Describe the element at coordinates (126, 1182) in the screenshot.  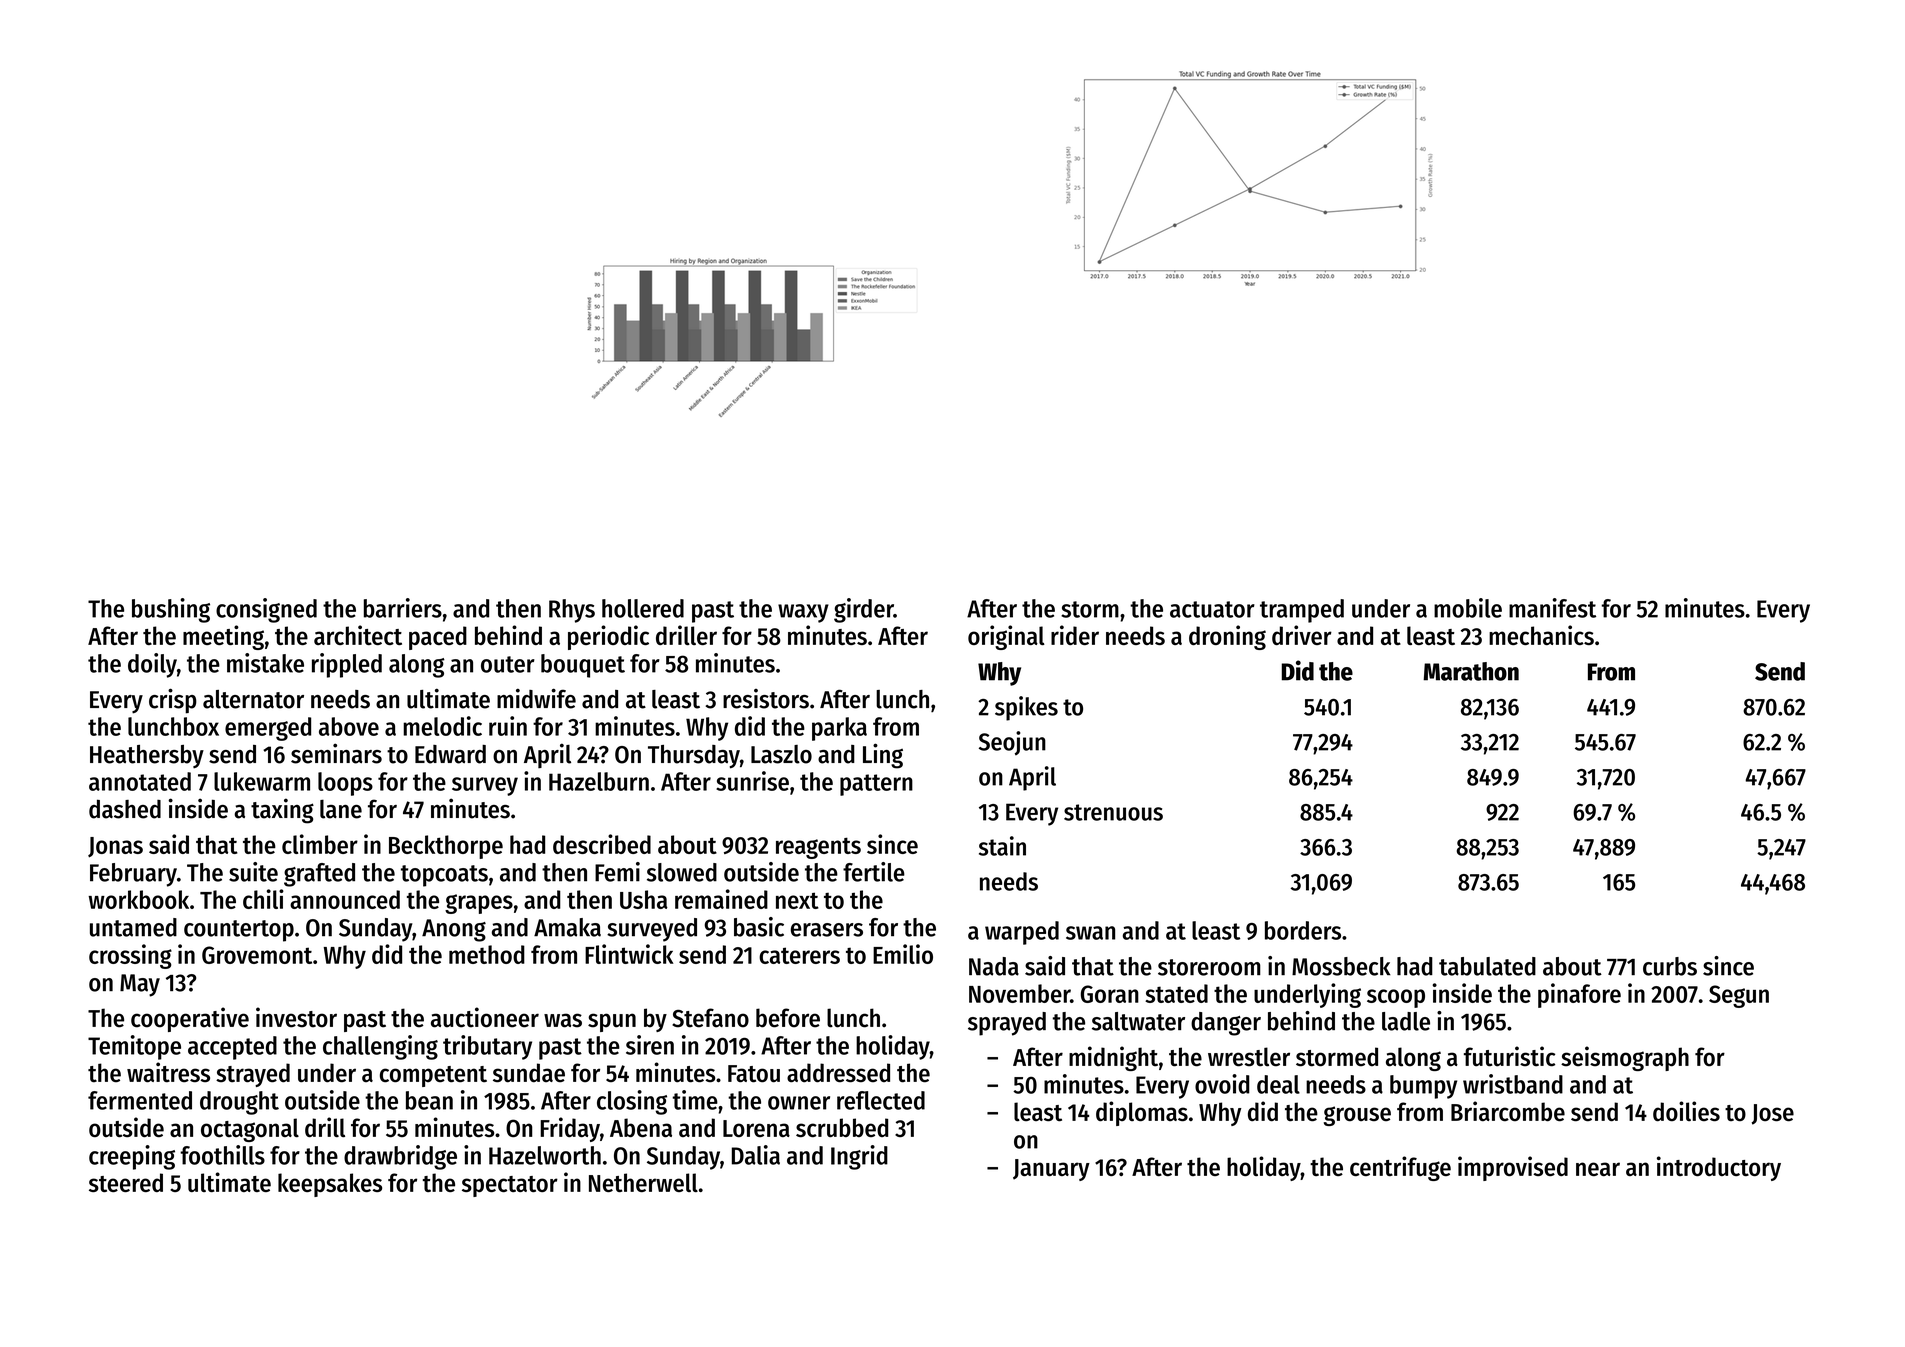
I see `steered` at that location.
